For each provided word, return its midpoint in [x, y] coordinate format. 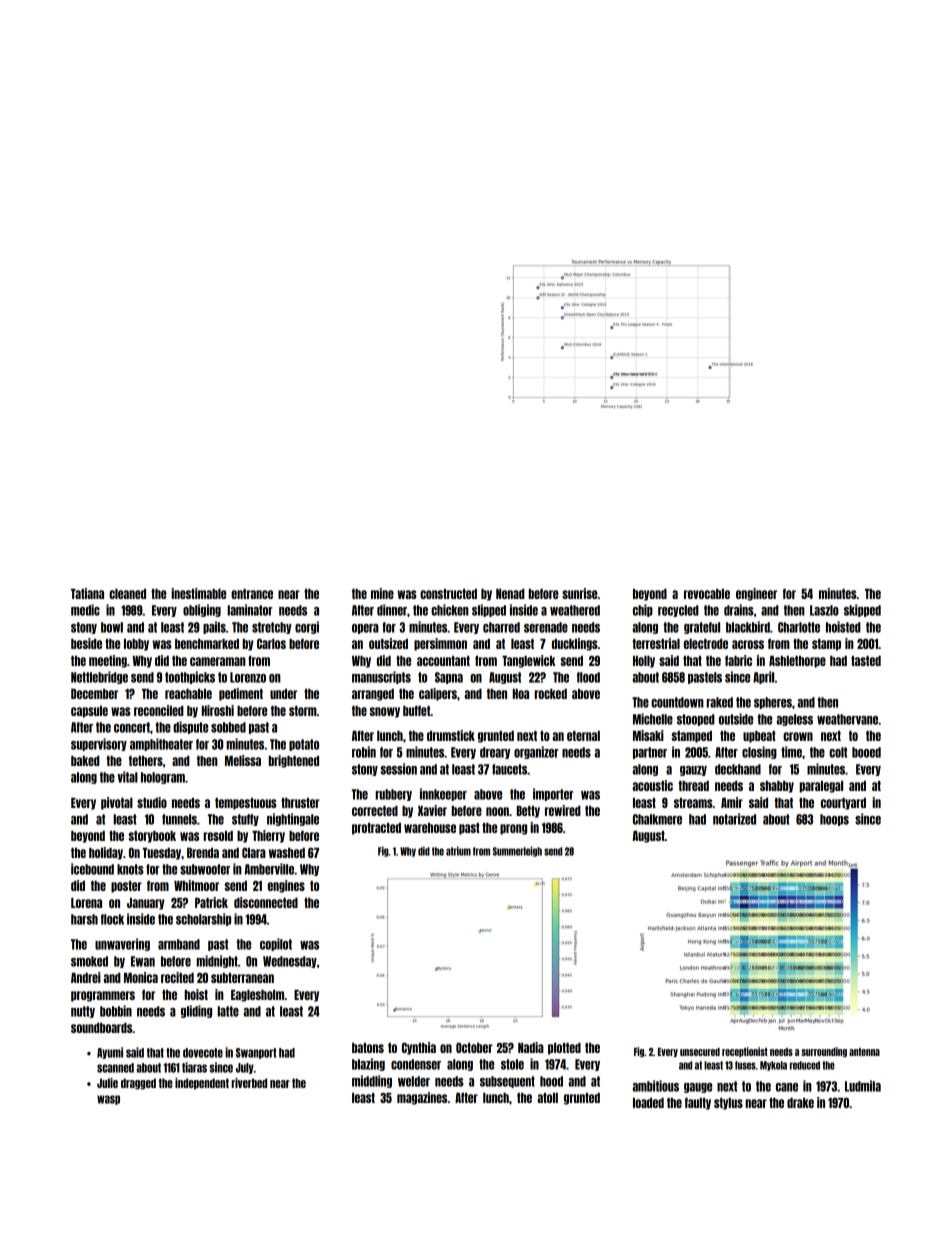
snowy [384, 712]
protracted [376, 829]
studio [152, 802]
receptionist [745, 1052]
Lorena [86, 903]
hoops [834, 820]
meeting [108, 661]
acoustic [652, 785]
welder [414, 1081]
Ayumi [110, 1053]
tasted [866, 661]
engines [286, 886]
